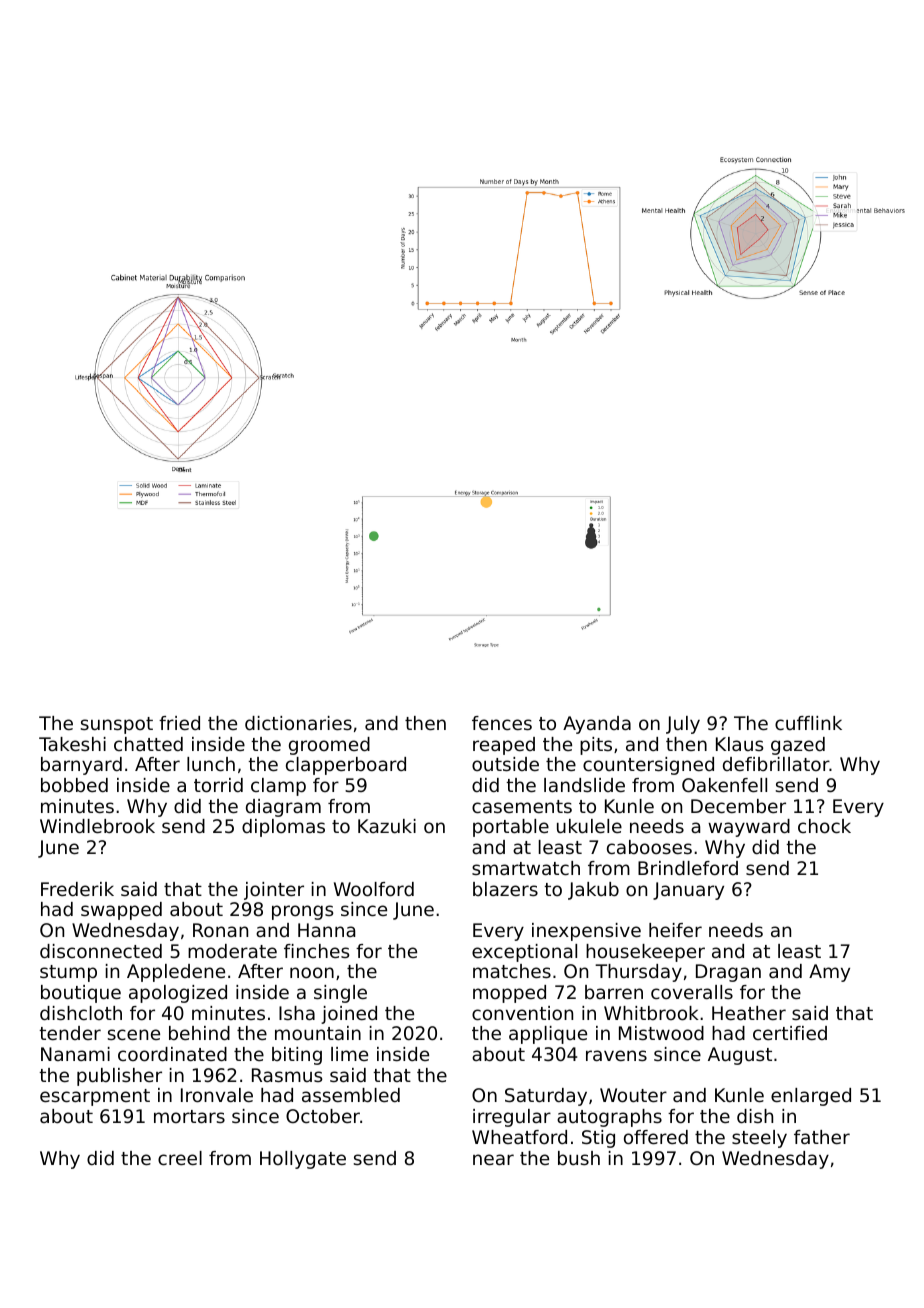  I want to click on creel, so click(180, 1158).
